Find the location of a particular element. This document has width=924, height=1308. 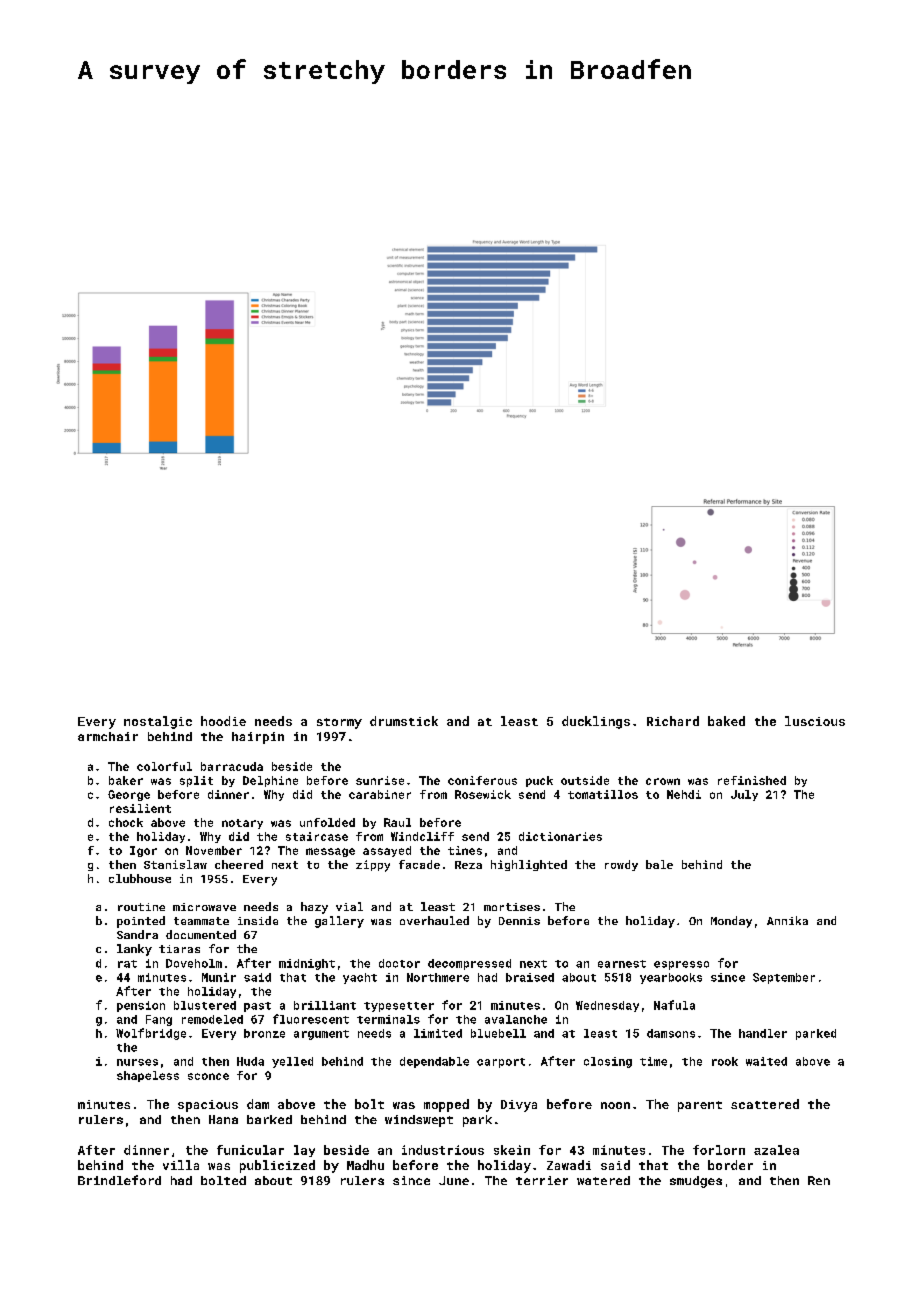

Brindleford is located at coordinates (119, 1180).
